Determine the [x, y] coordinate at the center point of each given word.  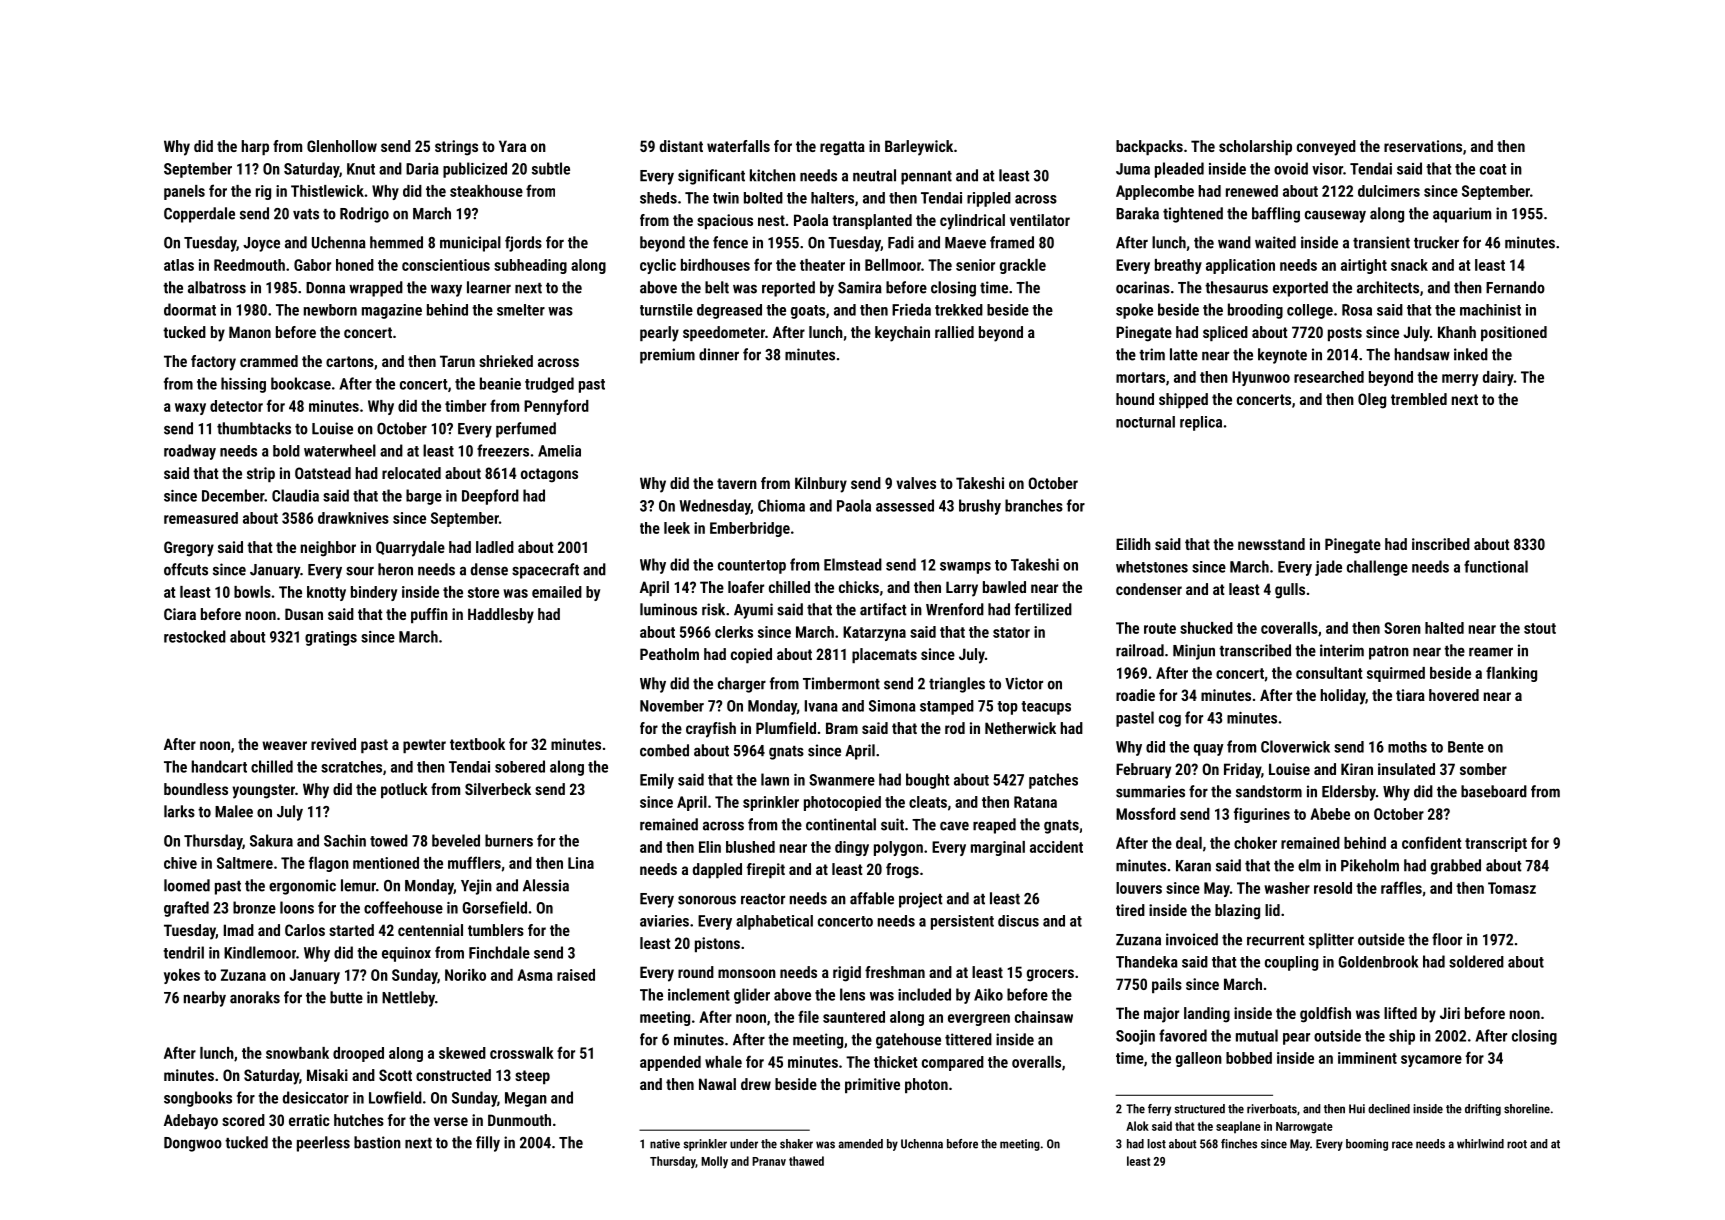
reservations [1423, 146]
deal [1189, 843]
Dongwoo [193, 1144]
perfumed [526, 430]
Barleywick [919, 148]
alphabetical [774, 922]
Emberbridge [750, 529]
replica [1201, 423]
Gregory [189, 549]
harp [255, 147]
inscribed [1441, 544]
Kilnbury [821, 485]
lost [1156, 1144]
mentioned [386, 863]
